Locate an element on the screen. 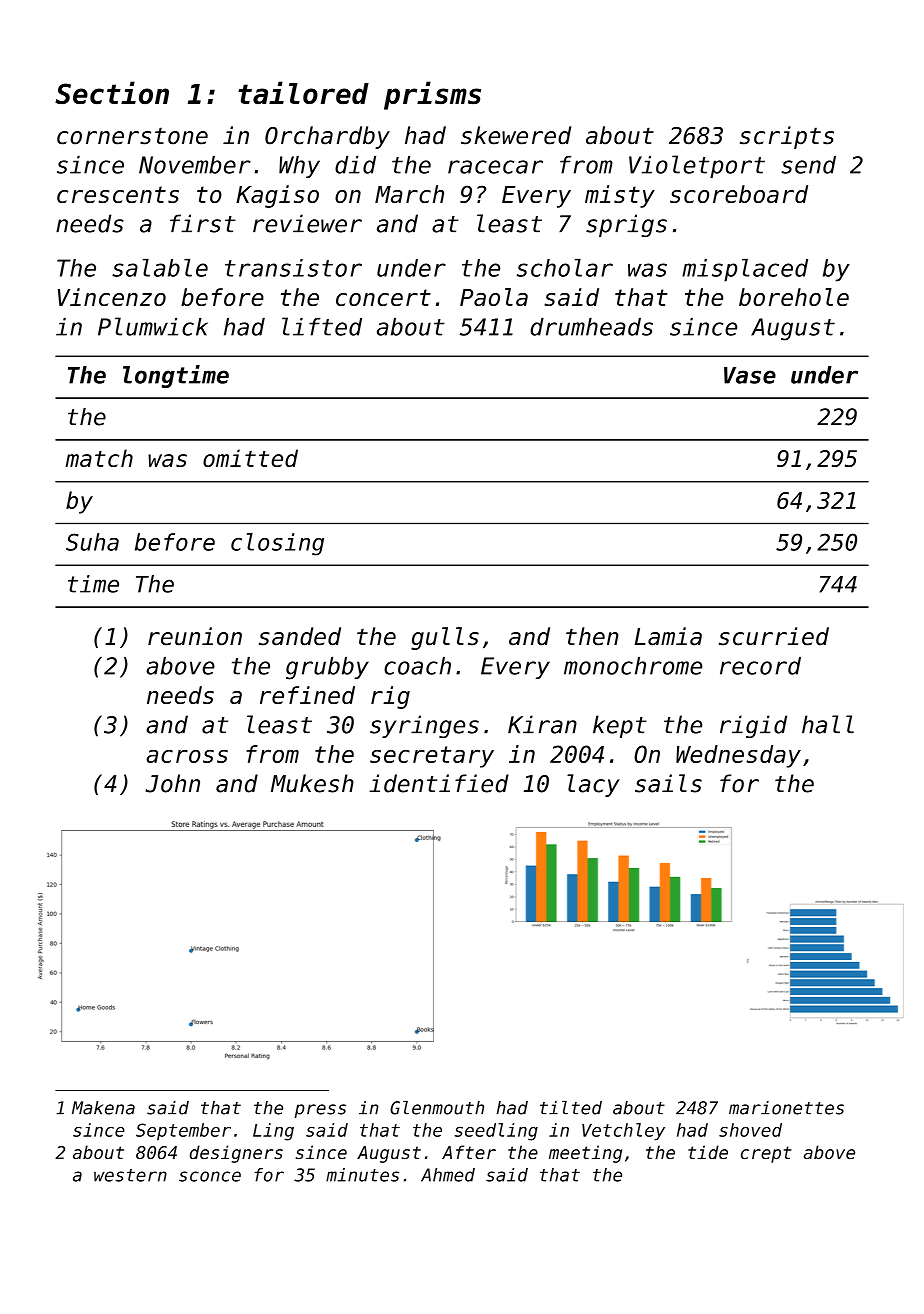 This screenshot has height=1314, width=924. lifted is located at coordinates (322, 326).
